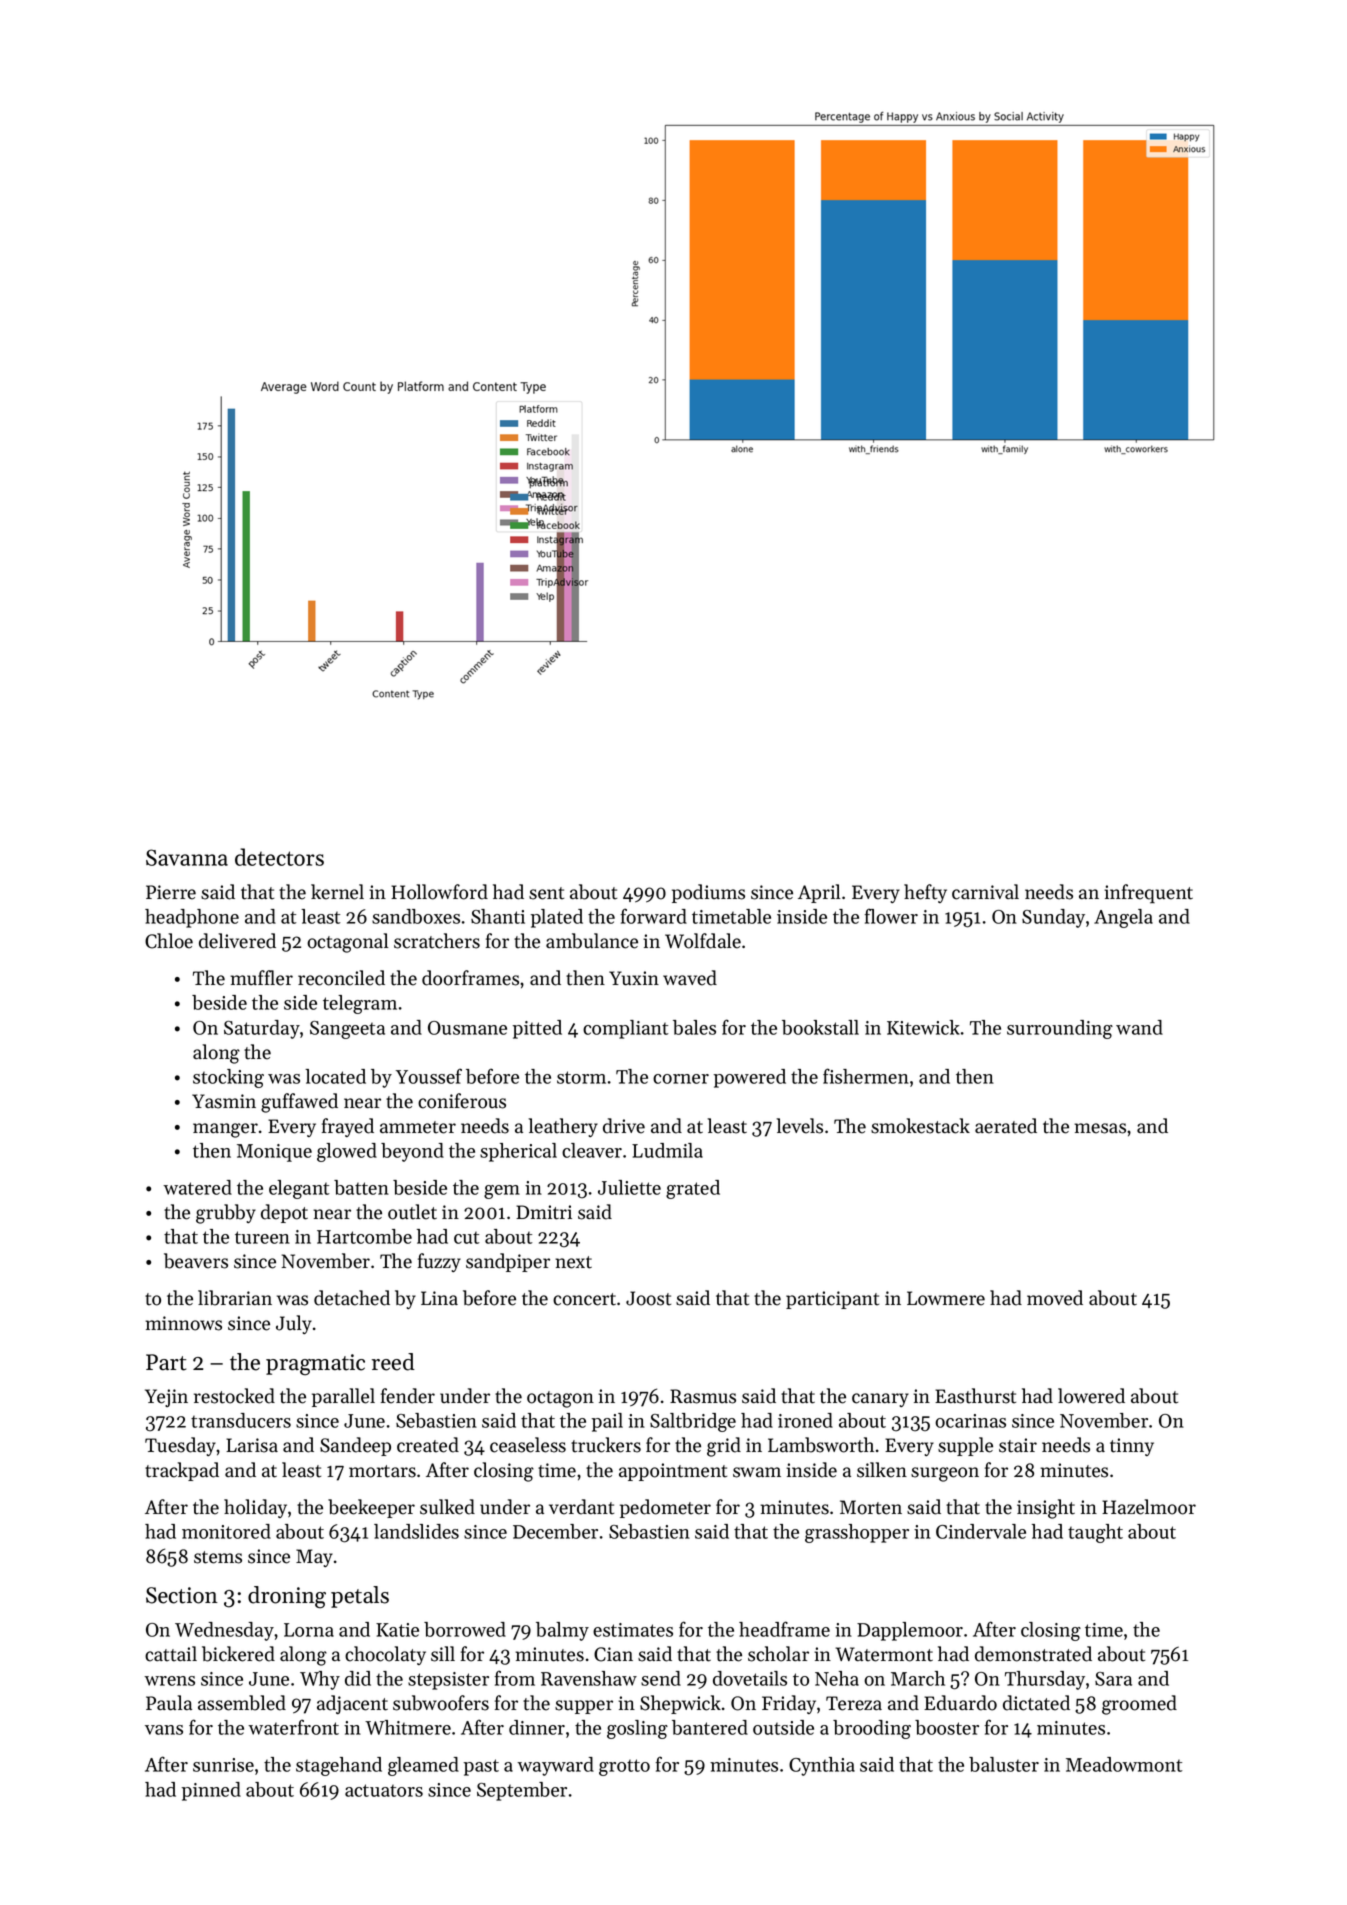  I want to click on stems, so click(218, 1557).
